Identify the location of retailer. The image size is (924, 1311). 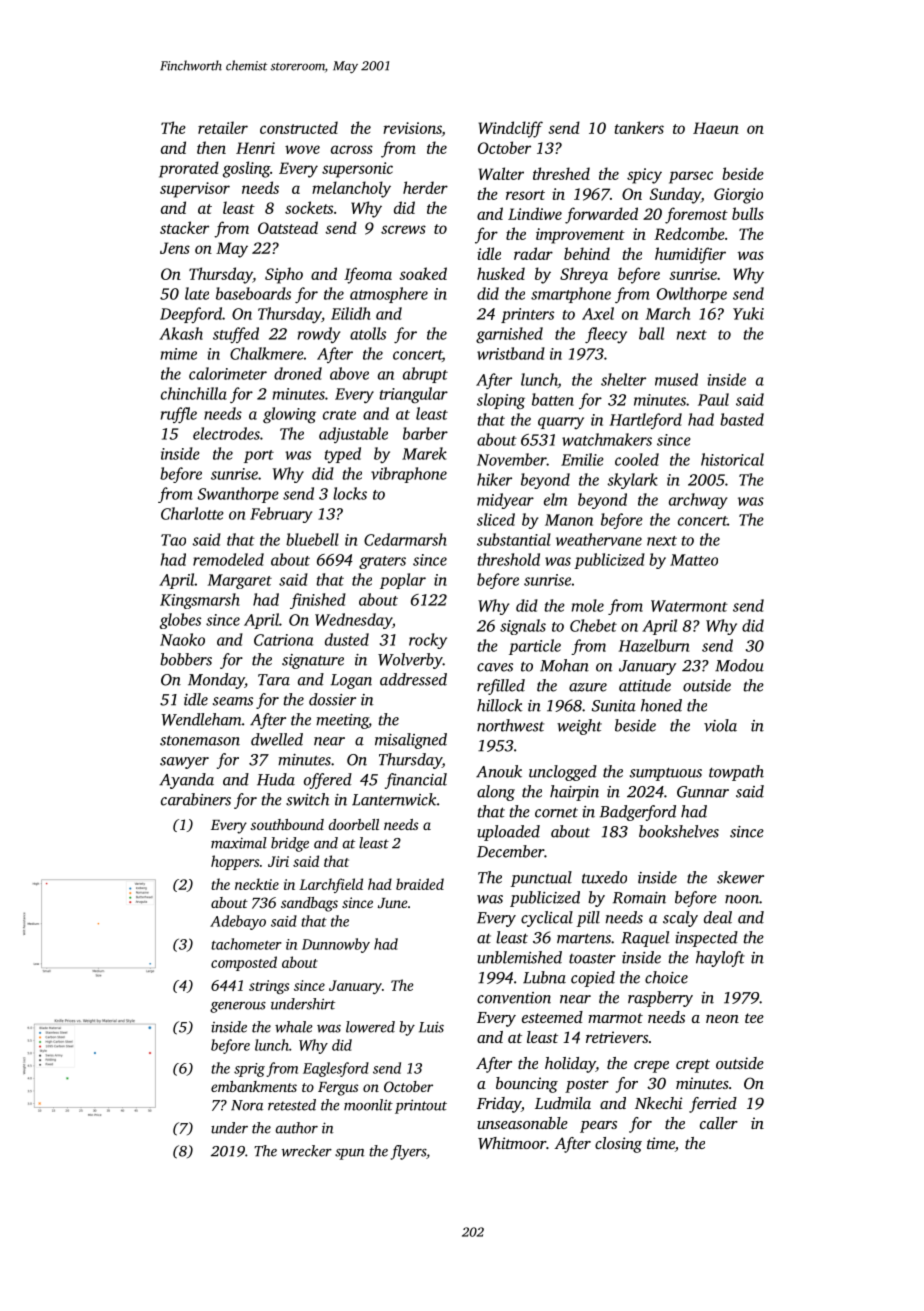
(223, 127).
